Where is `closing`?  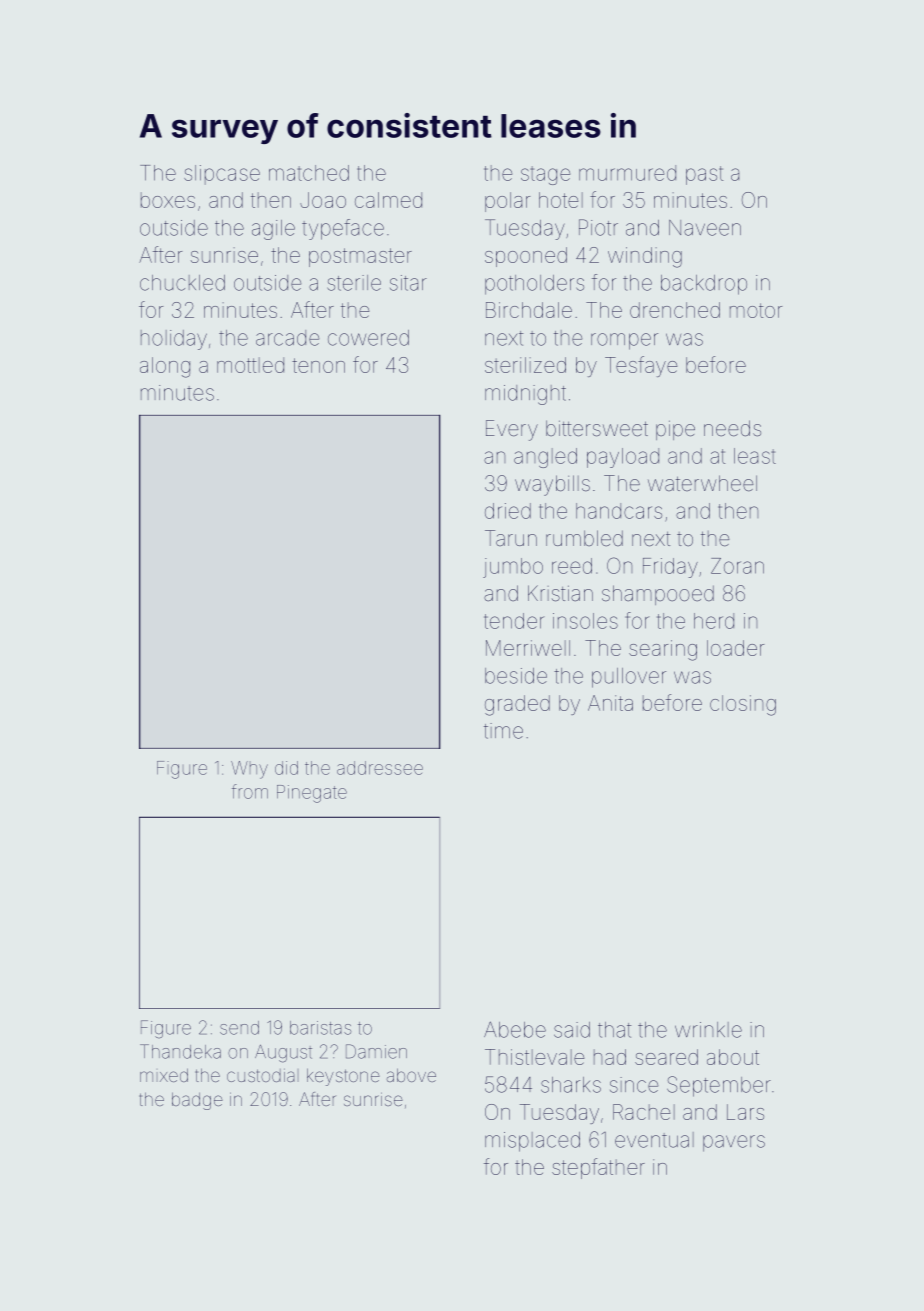 closing is located at coordinates (743, 705).
